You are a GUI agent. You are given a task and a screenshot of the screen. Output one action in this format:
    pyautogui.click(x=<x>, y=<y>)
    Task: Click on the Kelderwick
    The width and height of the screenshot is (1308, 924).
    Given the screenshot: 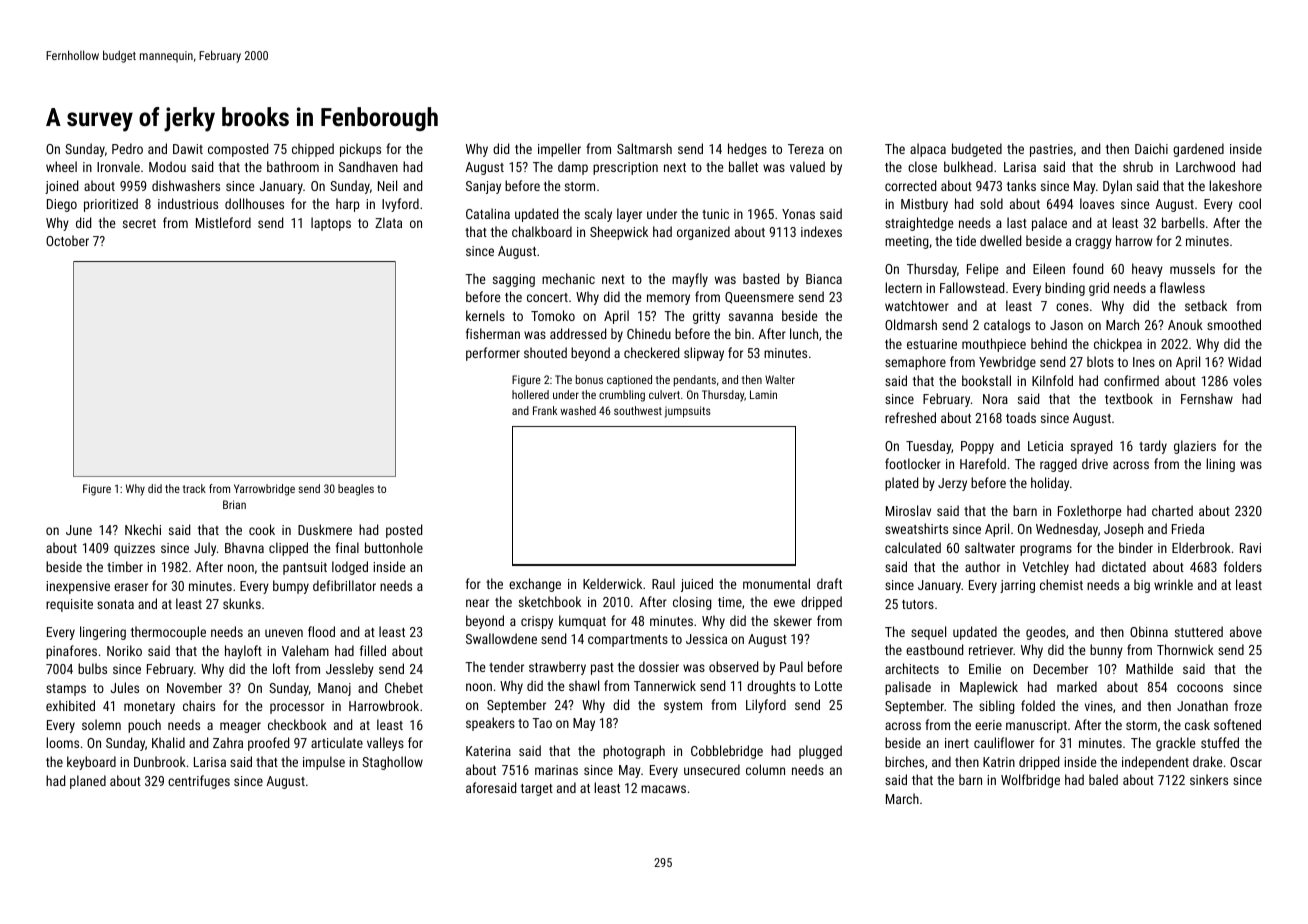 What is the action you would take?
    pyautogui.click(x=612, y=583)
